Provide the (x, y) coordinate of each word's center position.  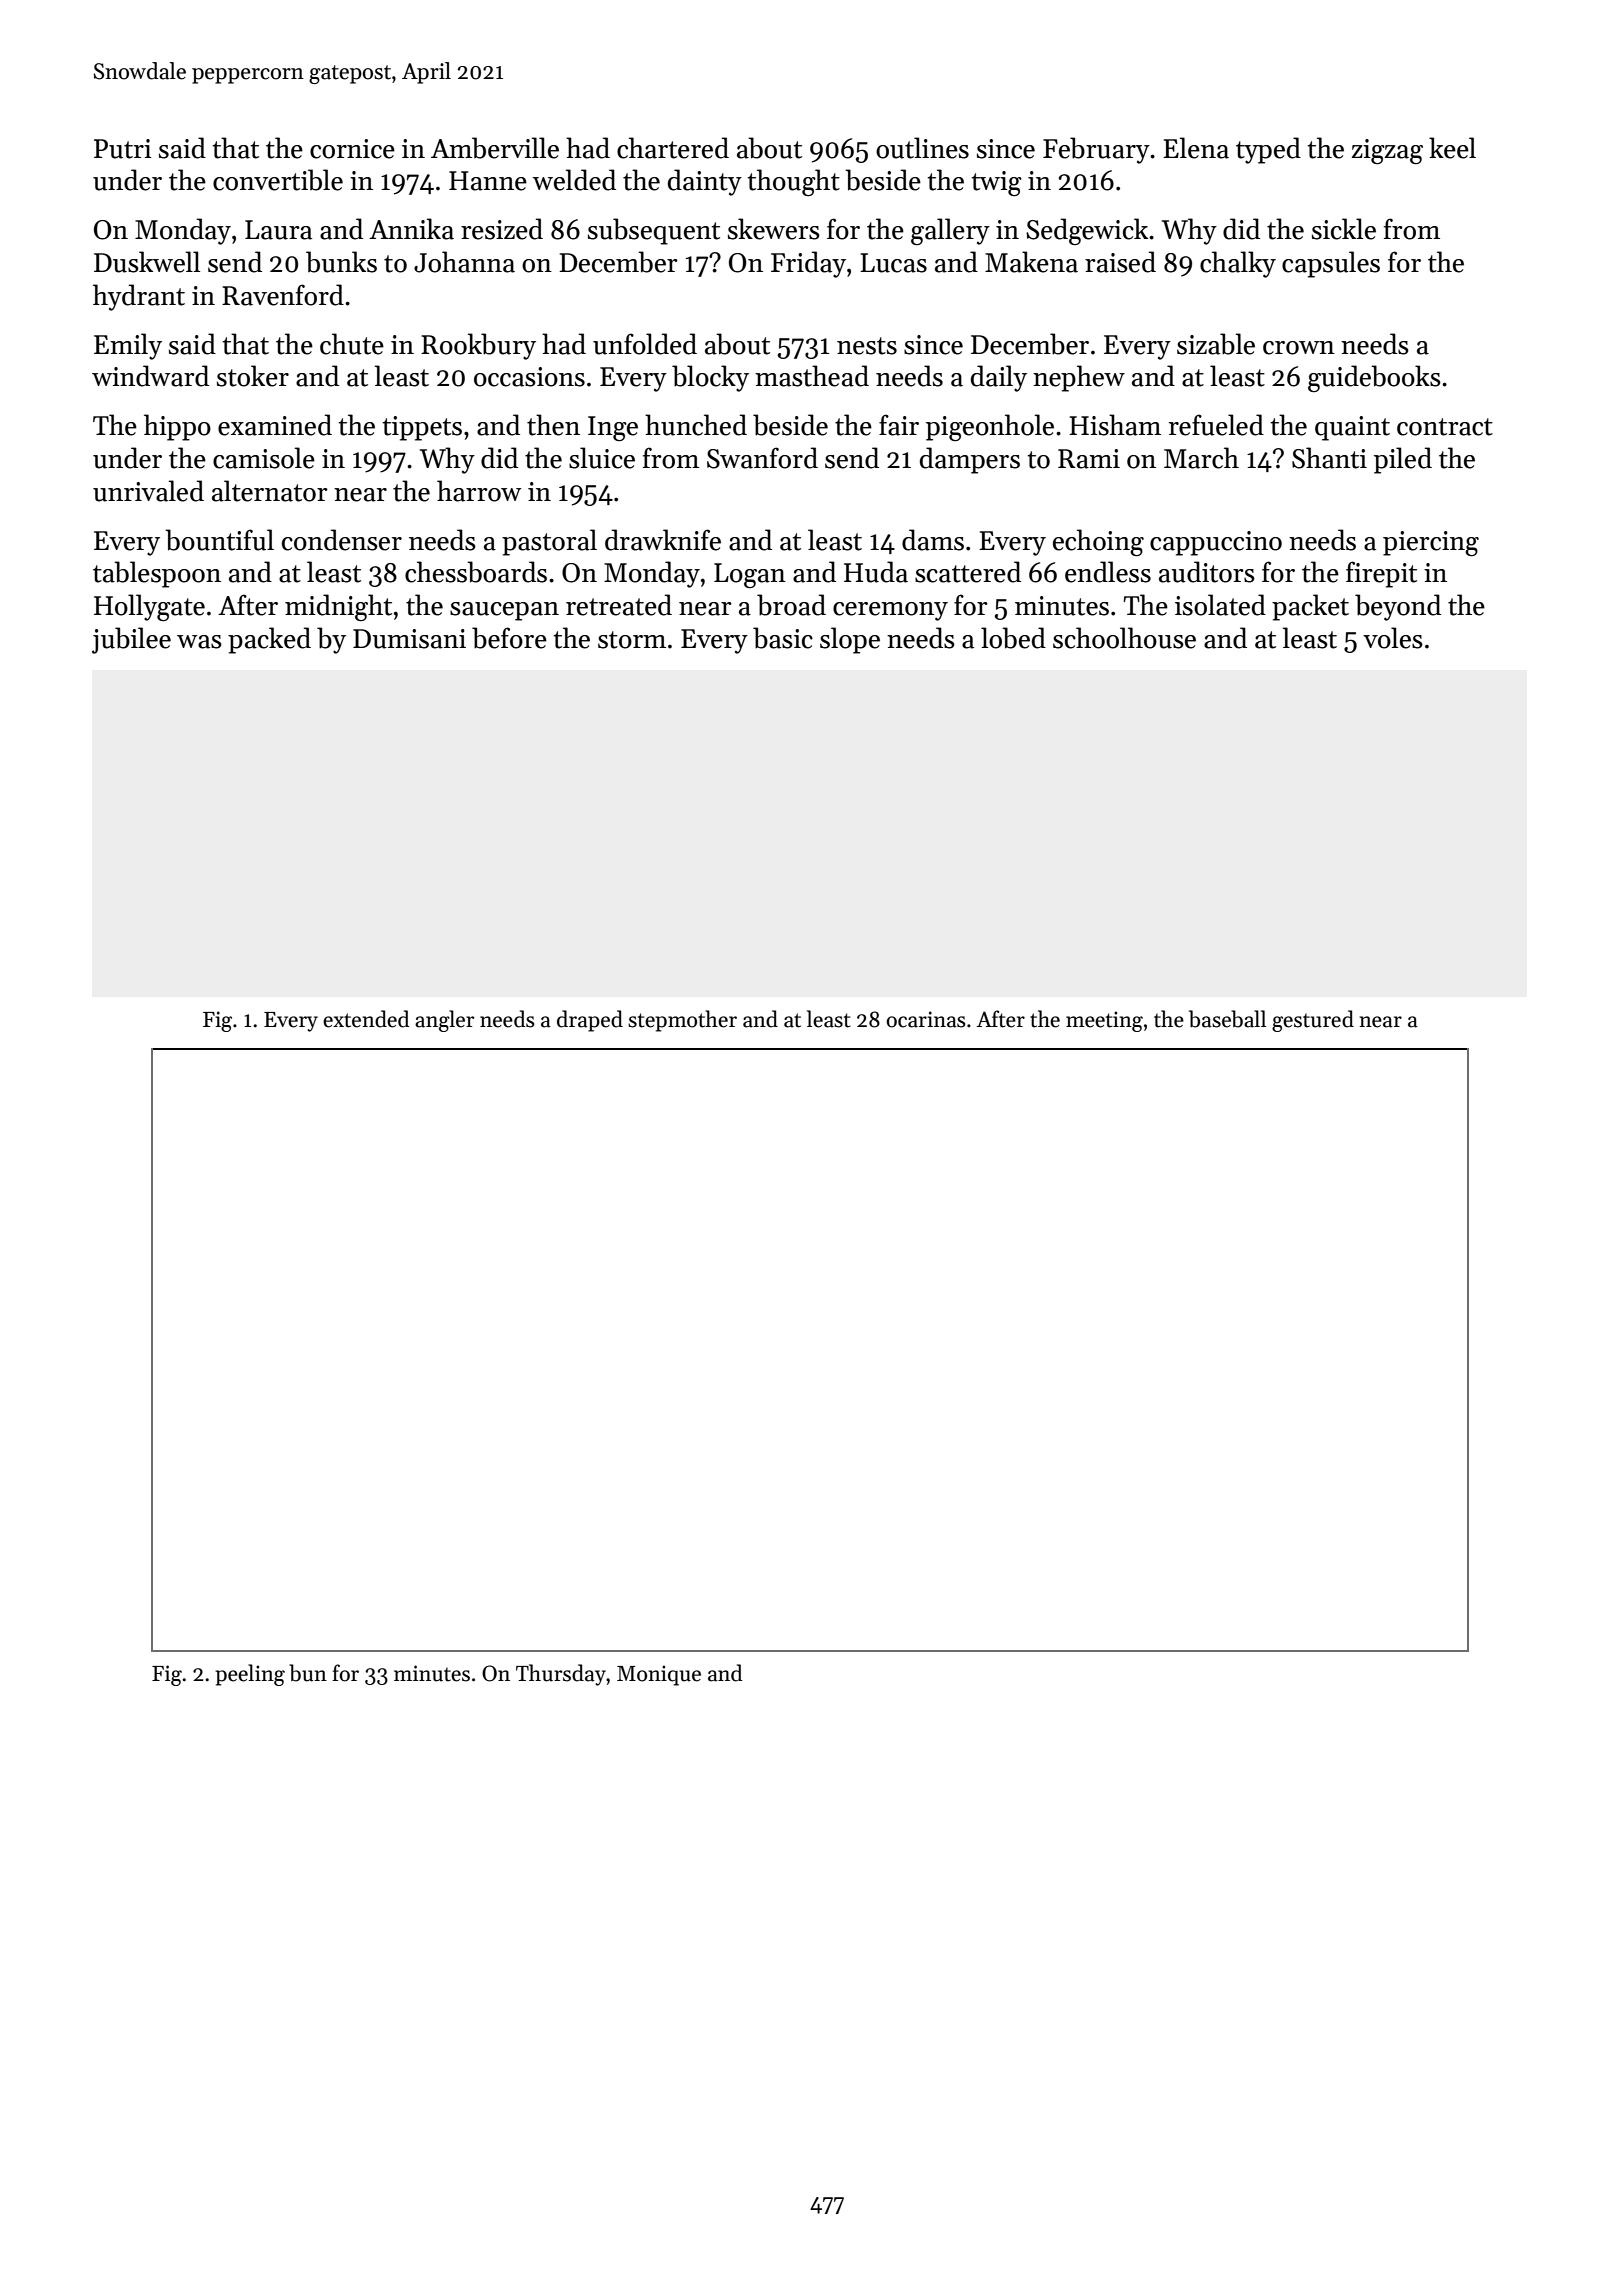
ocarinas (926, 1019)
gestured (1313, 1021)
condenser (342, 540)
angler (444, 1021)
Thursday (561, 1675)
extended (366, 1019)
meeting (1104, 1021)
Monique (659, 1675)
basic (783, 638)
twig (997, 183)
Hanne (488, 181)
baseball (1227, 1019)
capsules (1331, 264)
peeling (250, 1675)
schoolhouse (1124, 638)
